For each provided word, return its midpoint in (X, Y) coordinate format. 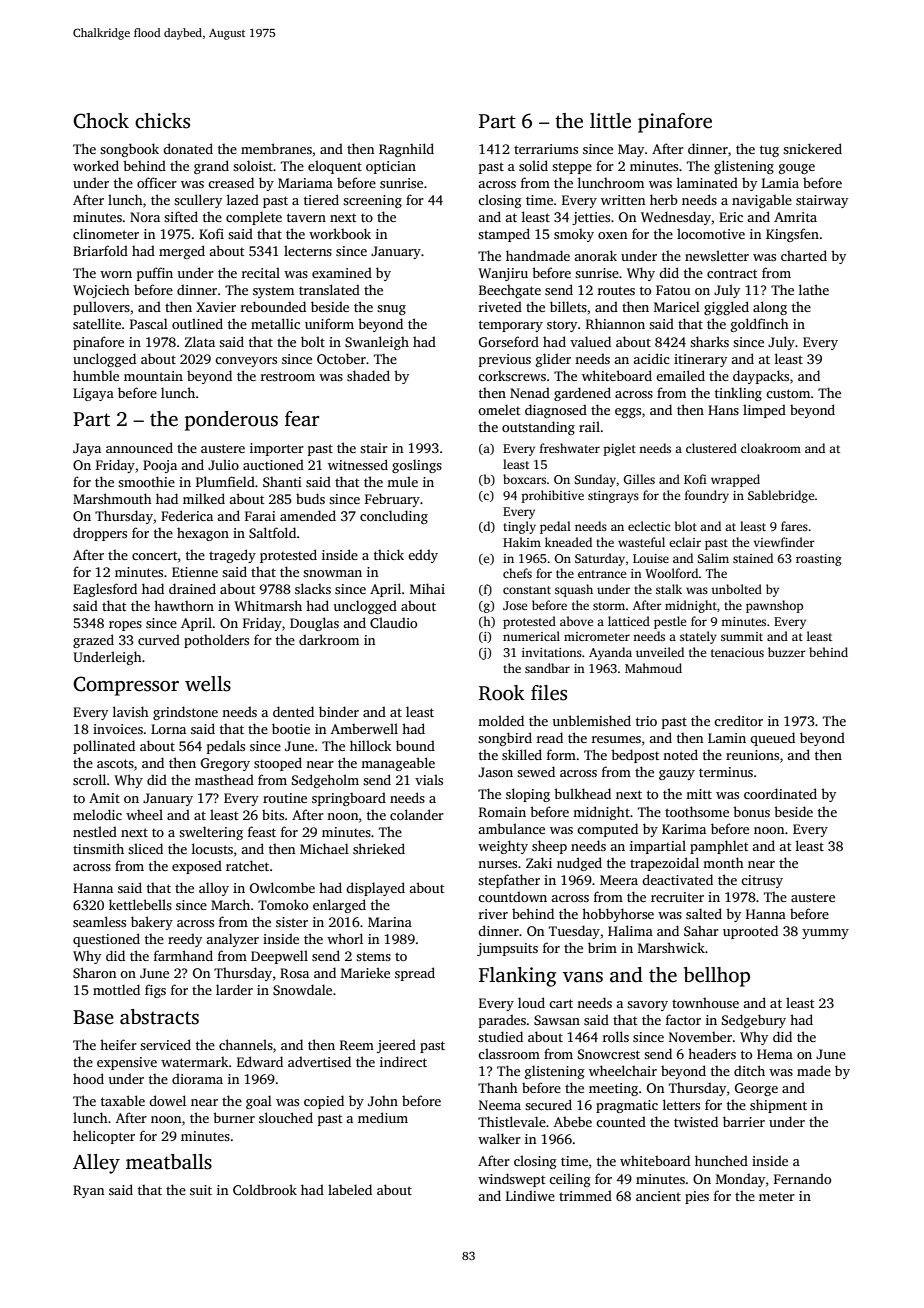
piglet (619, 449)
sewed (536, 771)
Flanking (517, 977)
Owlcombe (282, 887)
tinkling (738, 394)
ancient (658, 1196)
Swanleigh (377, 343)
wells (208, 684)
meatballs (169, 1162)
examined (342, 272)
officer (157, 182)
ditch (749, 1070)
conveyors (246, 362)
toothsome (697, 811)
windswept (511, 1180)
